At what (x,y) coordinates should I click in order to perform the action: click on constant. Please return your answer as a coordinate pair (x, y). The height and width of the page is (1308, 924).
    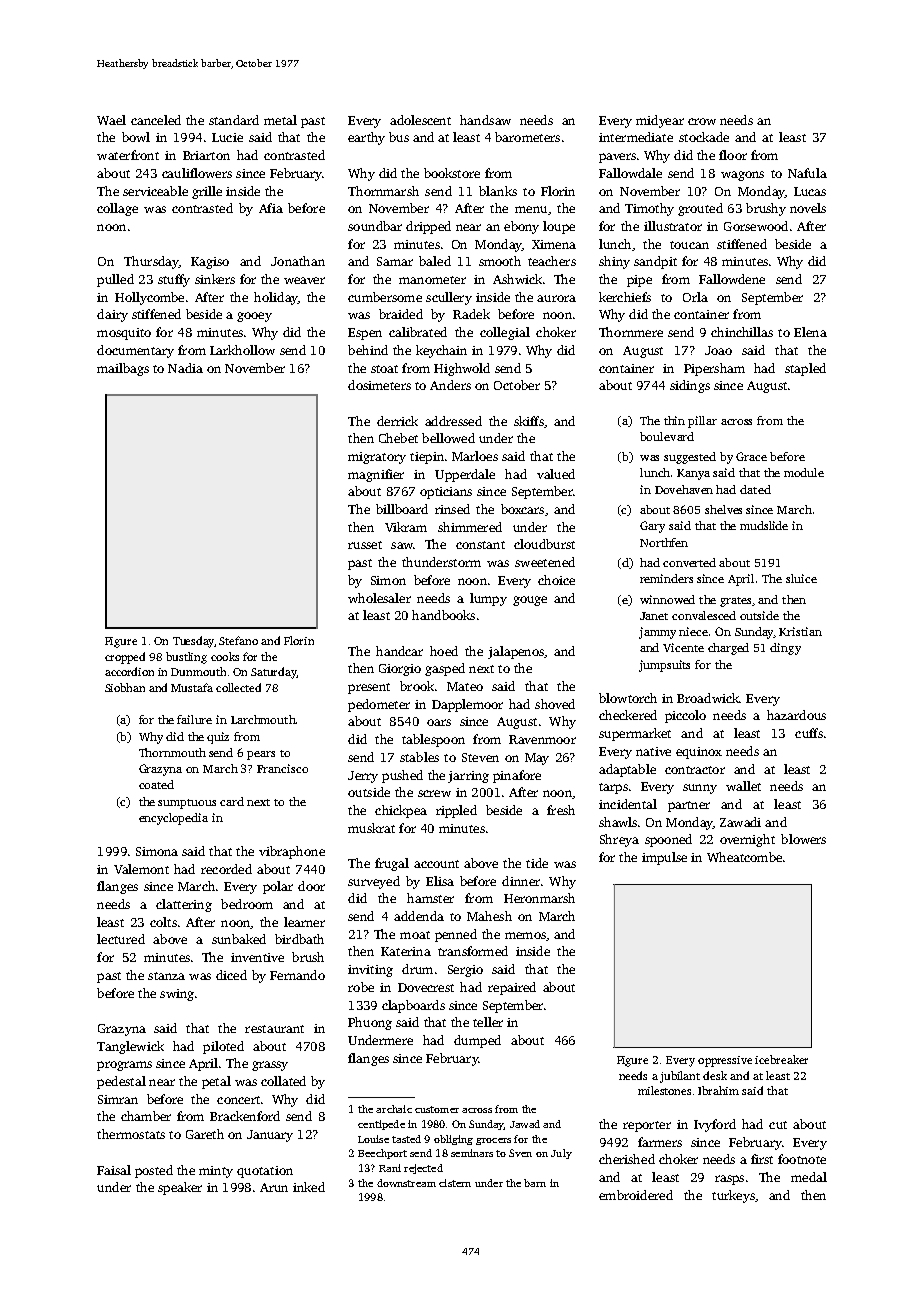
    Looking at the image, I should click on (480, 545).
